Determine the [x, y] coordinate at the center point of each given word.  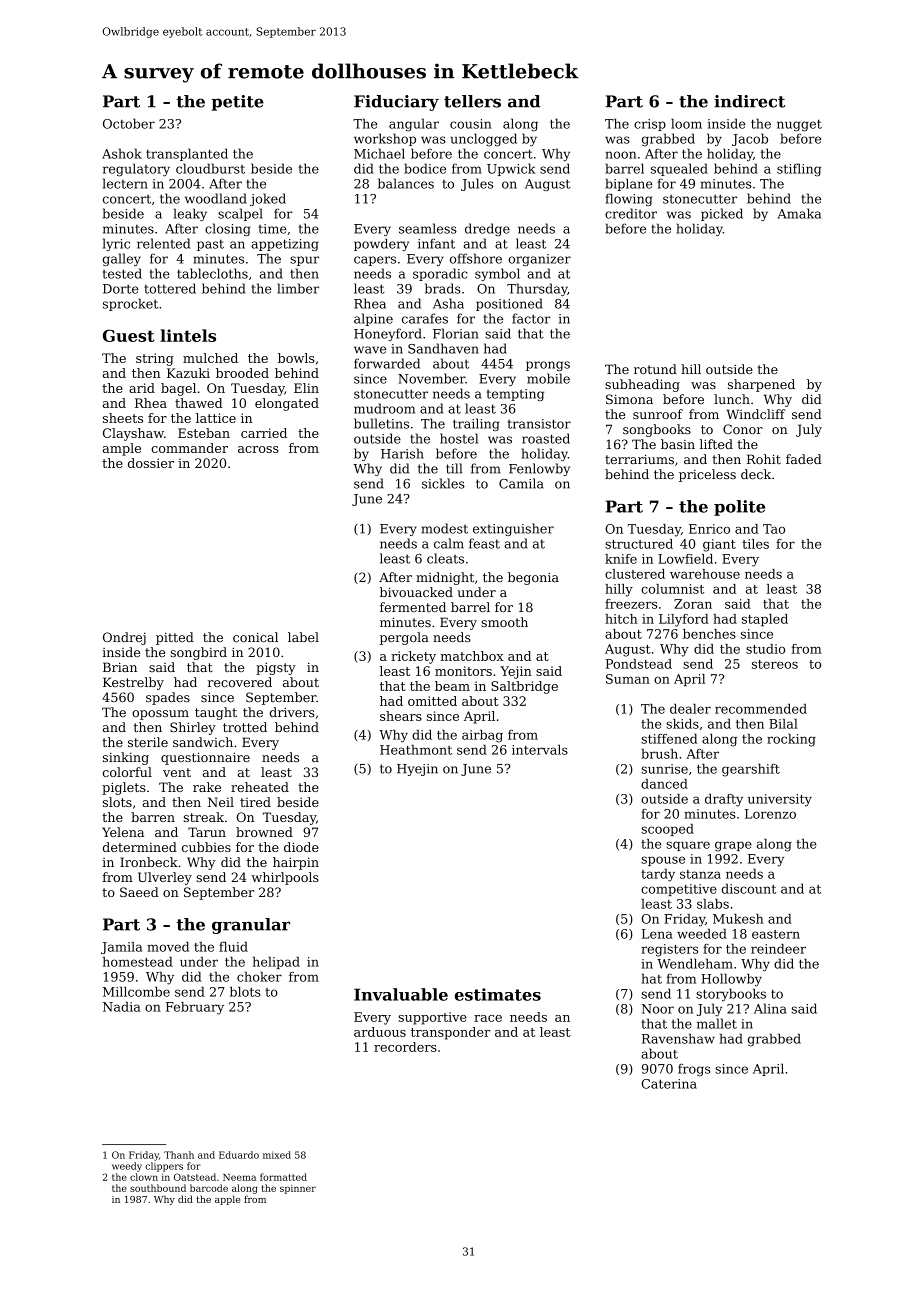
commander [189, 448]
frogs [694, 1070]
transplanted [187, 154]
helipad [276, 963]
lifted [716, 444]
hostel [459, 438]
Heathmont [416, 750]
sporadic [440, 274]
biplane [629, 184]
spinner [298, 1189]
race [488, 1018]
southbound [158, 1188]
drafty [724, 800]
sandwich [203, 742]
